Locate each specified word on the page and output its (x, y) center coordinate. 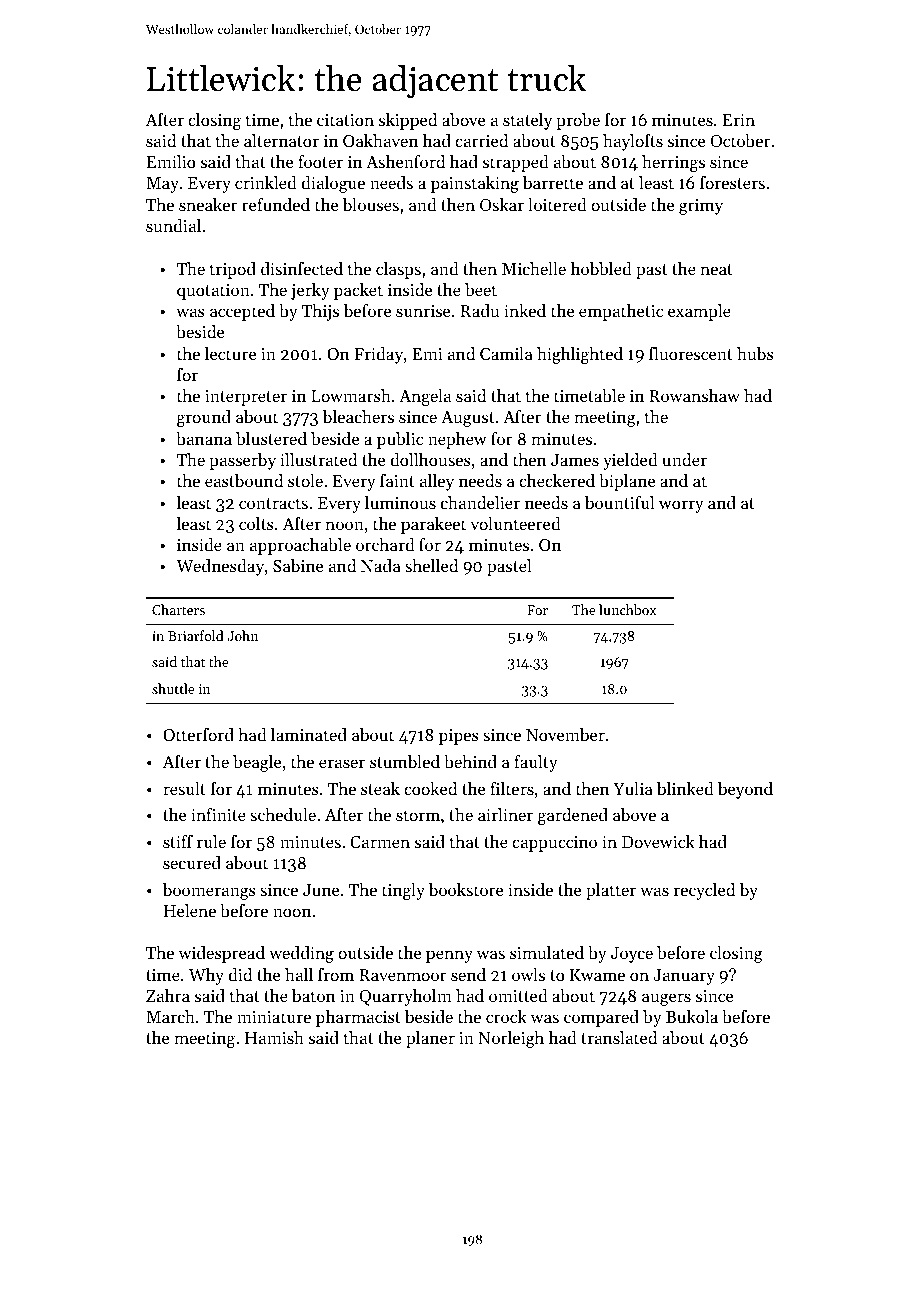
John (242, 635)
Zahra (168, 995)
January (684, 977)
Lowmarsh (351, 395)
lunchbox (627, 609)
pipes (459, 737)
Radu (479, 310)
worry (681, 506)
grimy (701, 207)
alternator (281, 140)
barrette (553, 182)
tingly (403, 891)
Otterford (198, 734)
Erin (738, 120)
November (565, 734)
